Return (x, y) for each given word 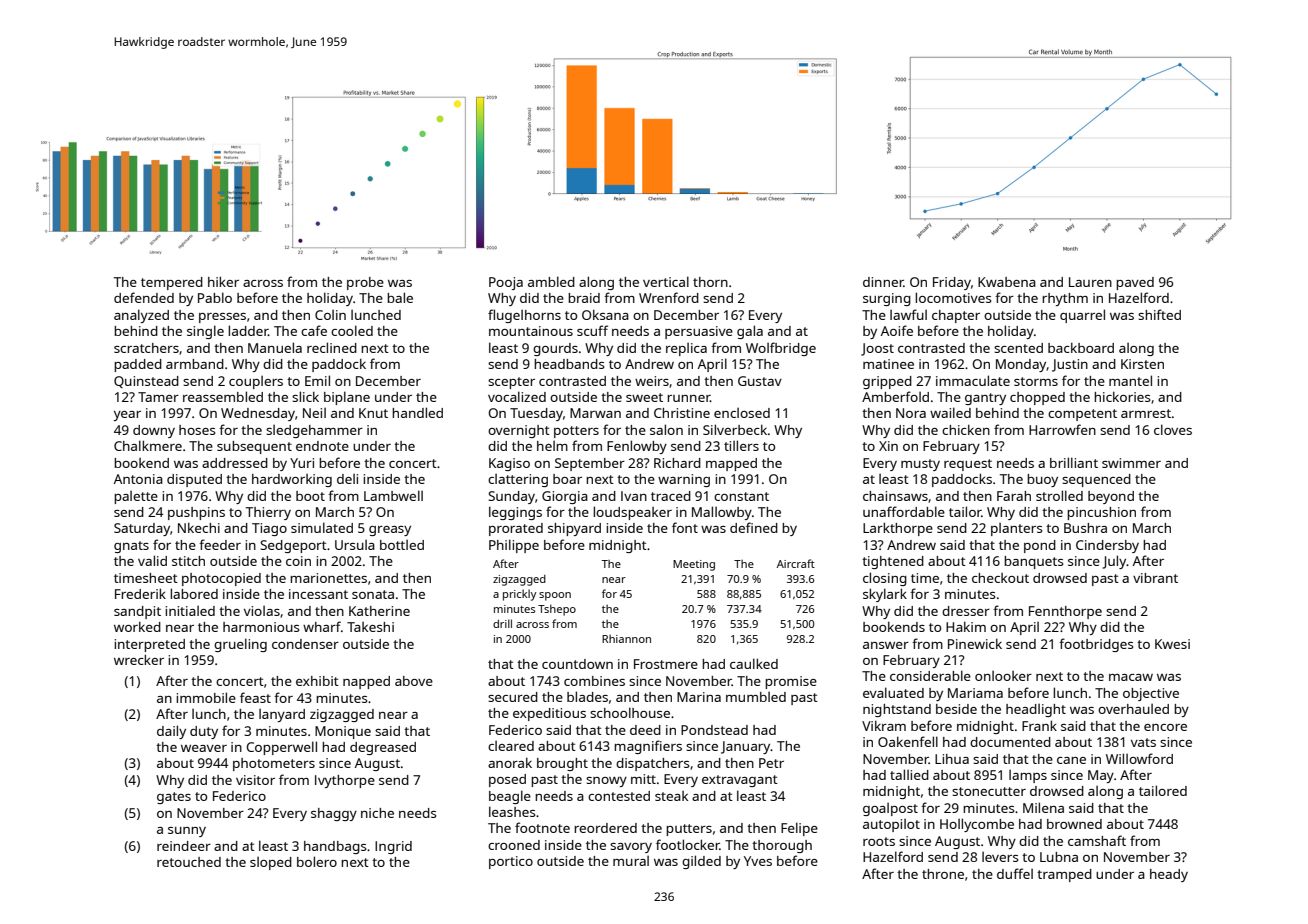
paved (1135, 283)
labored (194, 593)
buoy (1042, 480)
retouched (189, 862)
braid (584, 298)
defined (754, 527)
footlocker (688, 844)
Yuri (302, 463)
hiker (223, 281)
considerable (930, 675)
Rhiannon (626, 639)
